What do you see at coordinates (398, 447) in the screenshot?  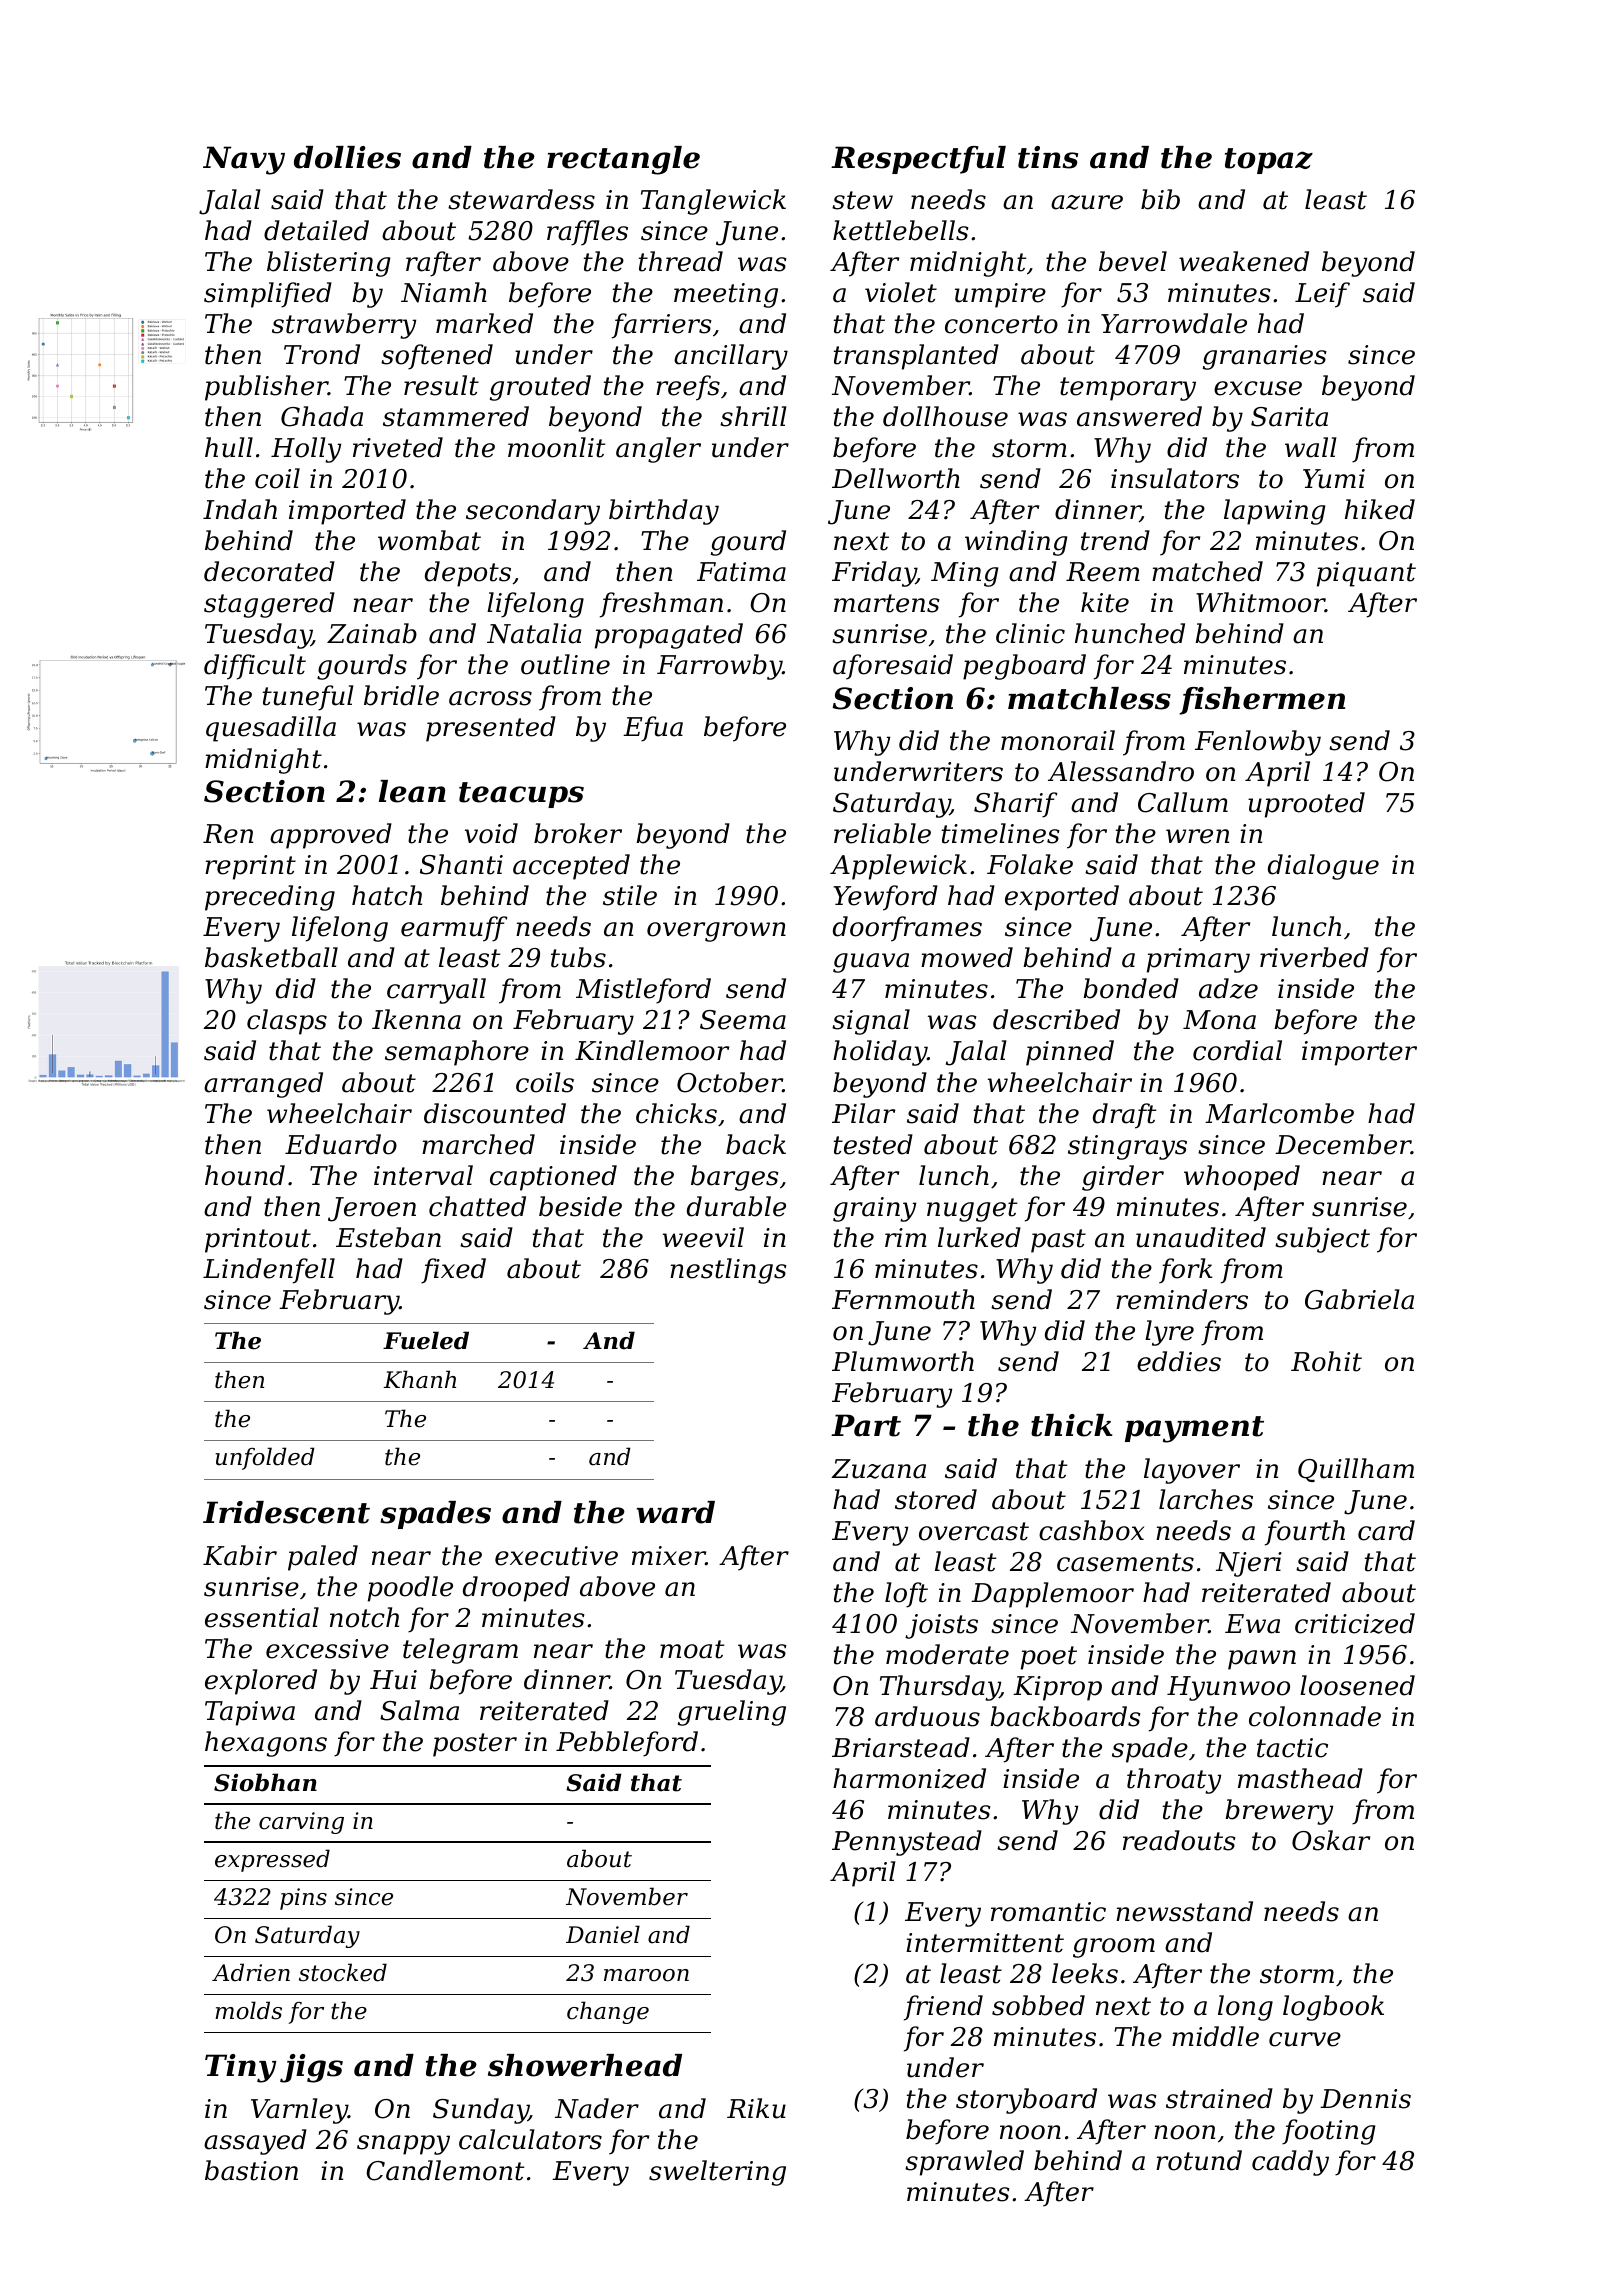 I see `riveted` at bounding box center [398, 447].
